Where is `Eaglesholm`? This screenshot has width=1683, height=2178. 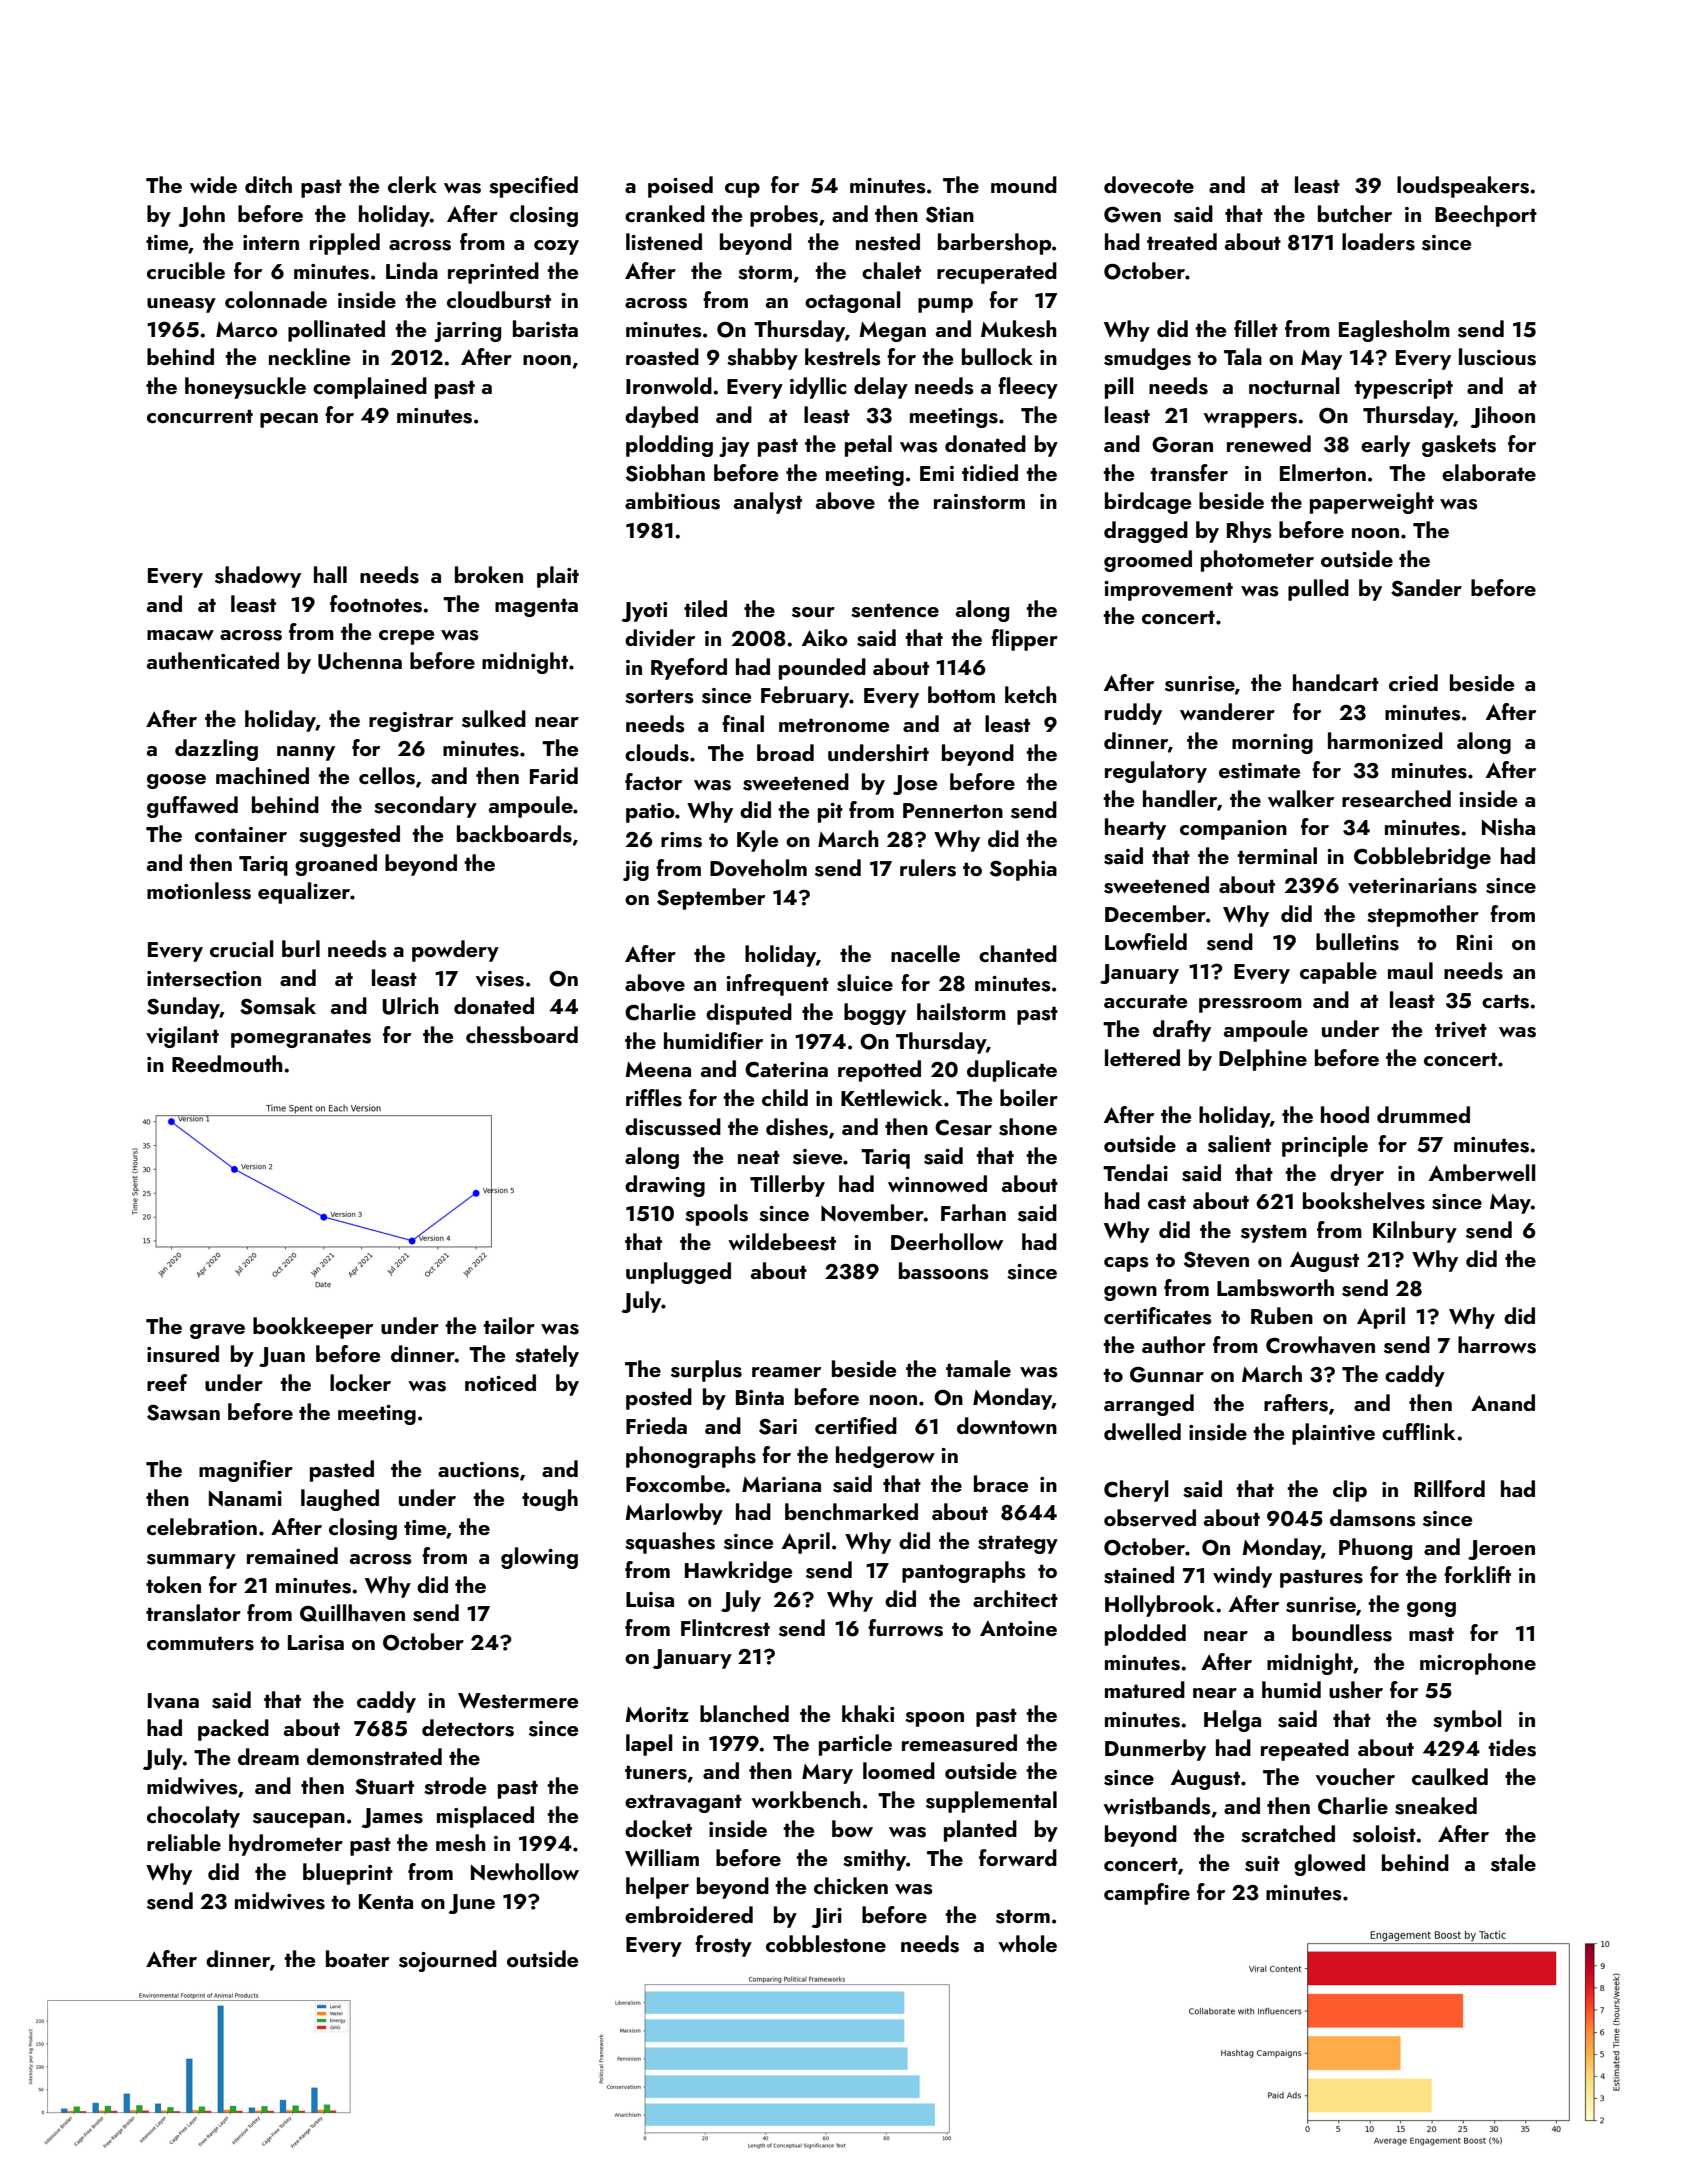
Eaglesholm is located at coordinates (1394, 331).
